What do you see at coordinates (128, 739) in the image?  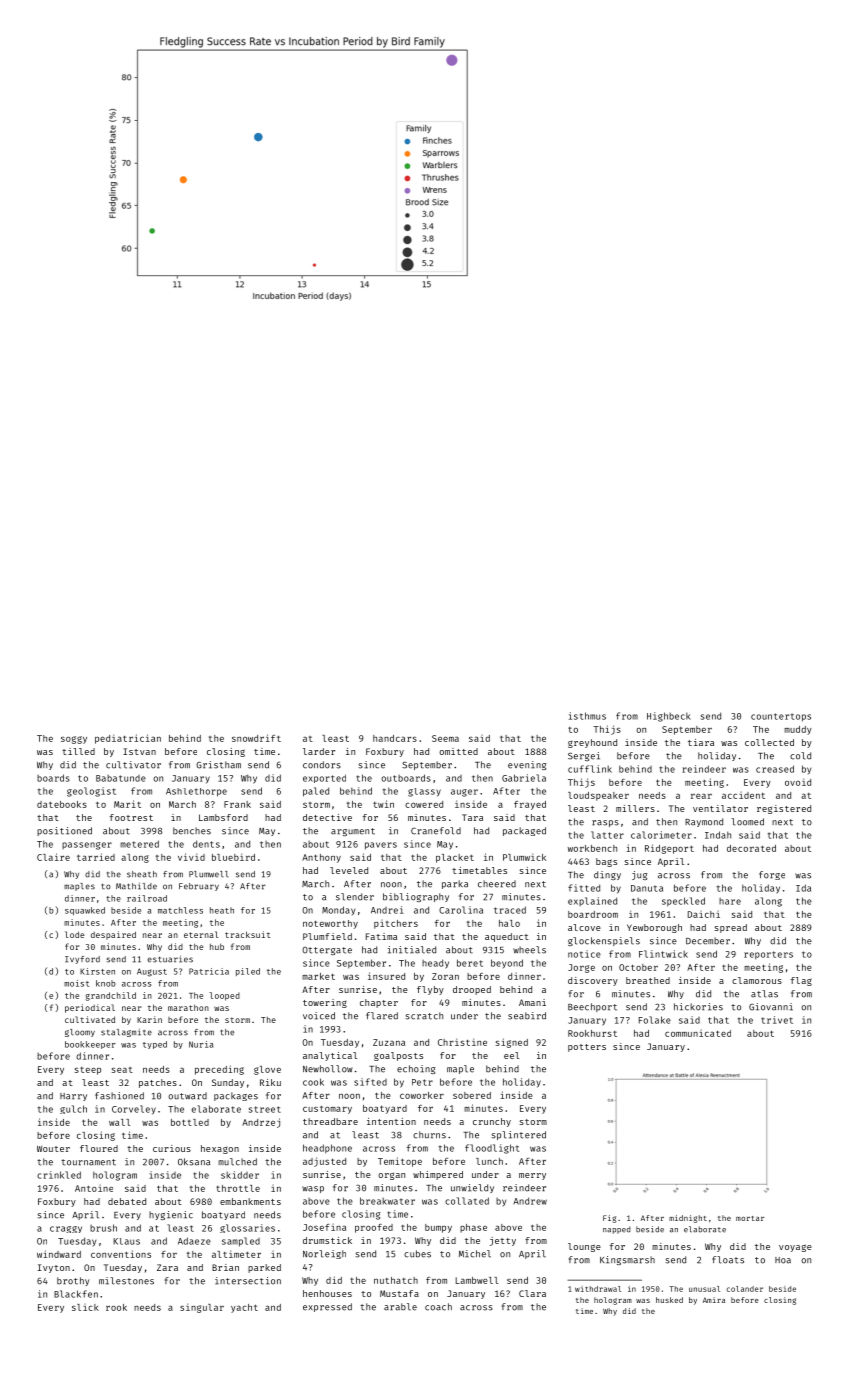 I see `pediatrician` at bounding box center [128, 739].
